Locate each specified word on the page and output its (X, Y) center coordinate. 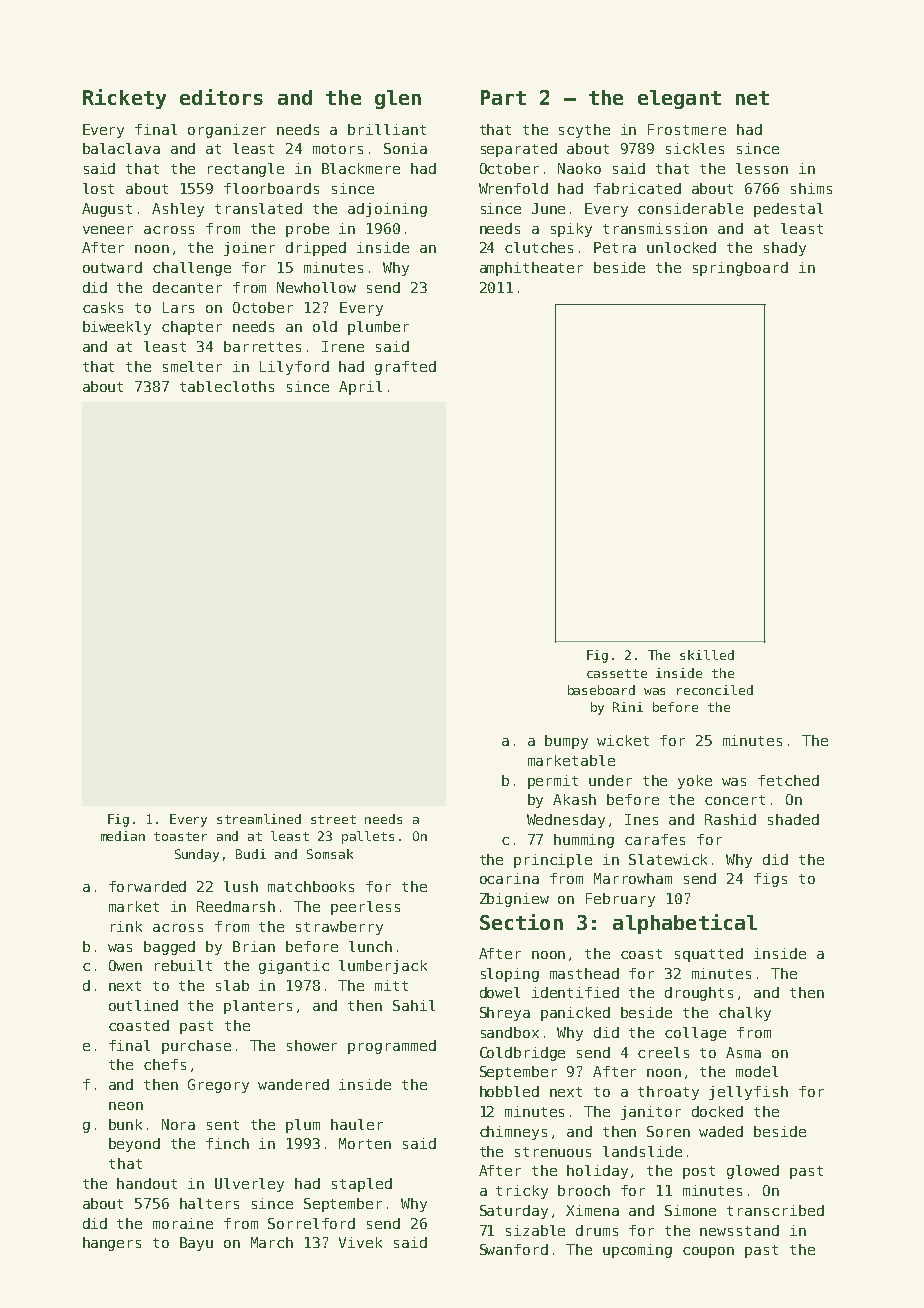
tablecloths (227, 386)
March (272, 1242)
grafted (405, 368)
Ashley (178, 210)
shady (785, 249)
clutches (539, 247)
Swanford (514, 1249)
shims (811, 188)
